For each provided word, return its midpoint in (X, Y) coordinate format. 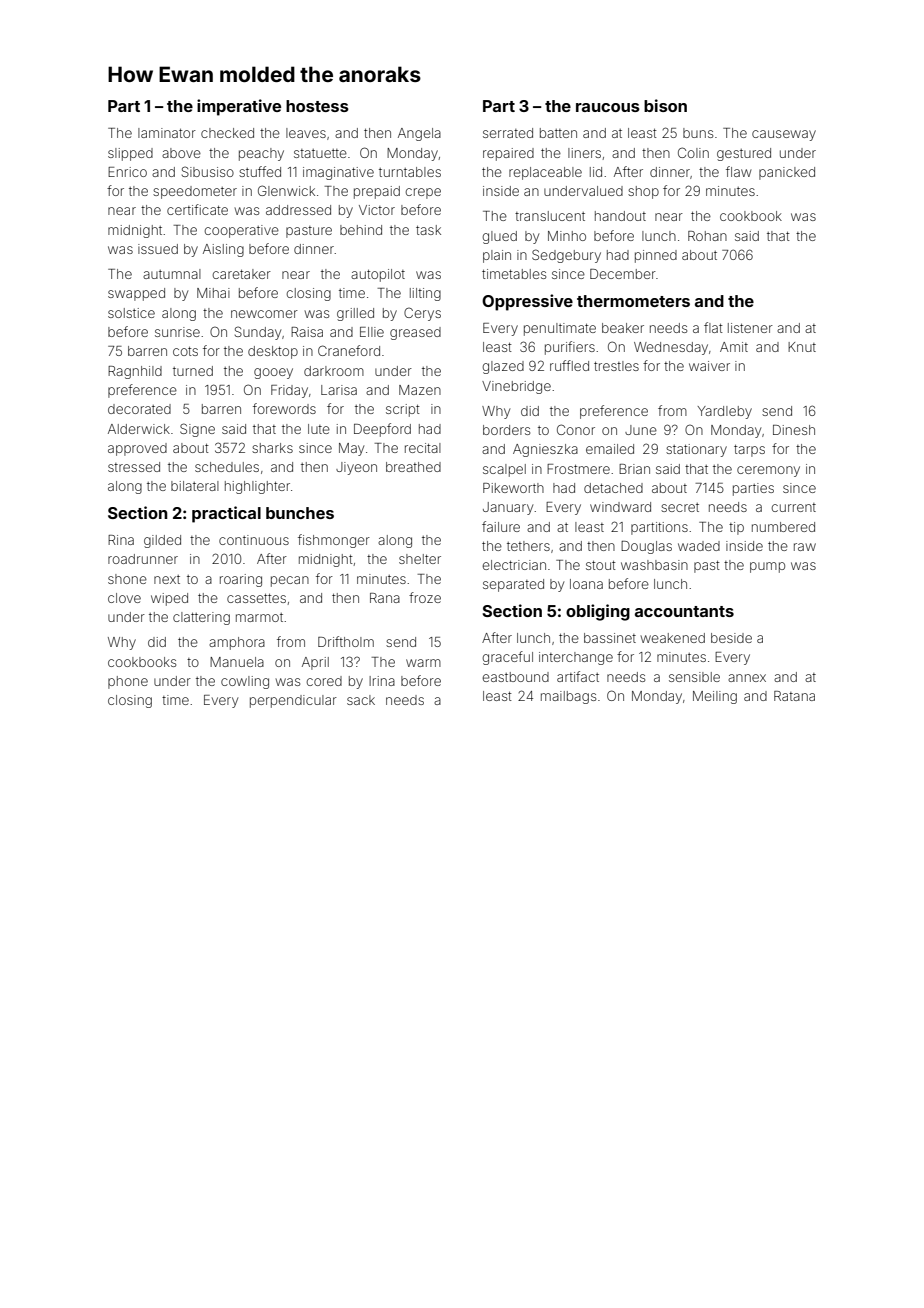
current (794, 507)
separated (513, 585)
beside (731, 638)
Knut (802, 347)
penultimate (560, 329)
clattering (201, 618)
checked (227, 133)
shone (127, 579)
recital (423, 448)
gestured (744, 154)
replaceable (545, 173)
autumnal (172, 274)
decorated (139, 409)
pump (767, 567)
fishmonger (334, 541)
